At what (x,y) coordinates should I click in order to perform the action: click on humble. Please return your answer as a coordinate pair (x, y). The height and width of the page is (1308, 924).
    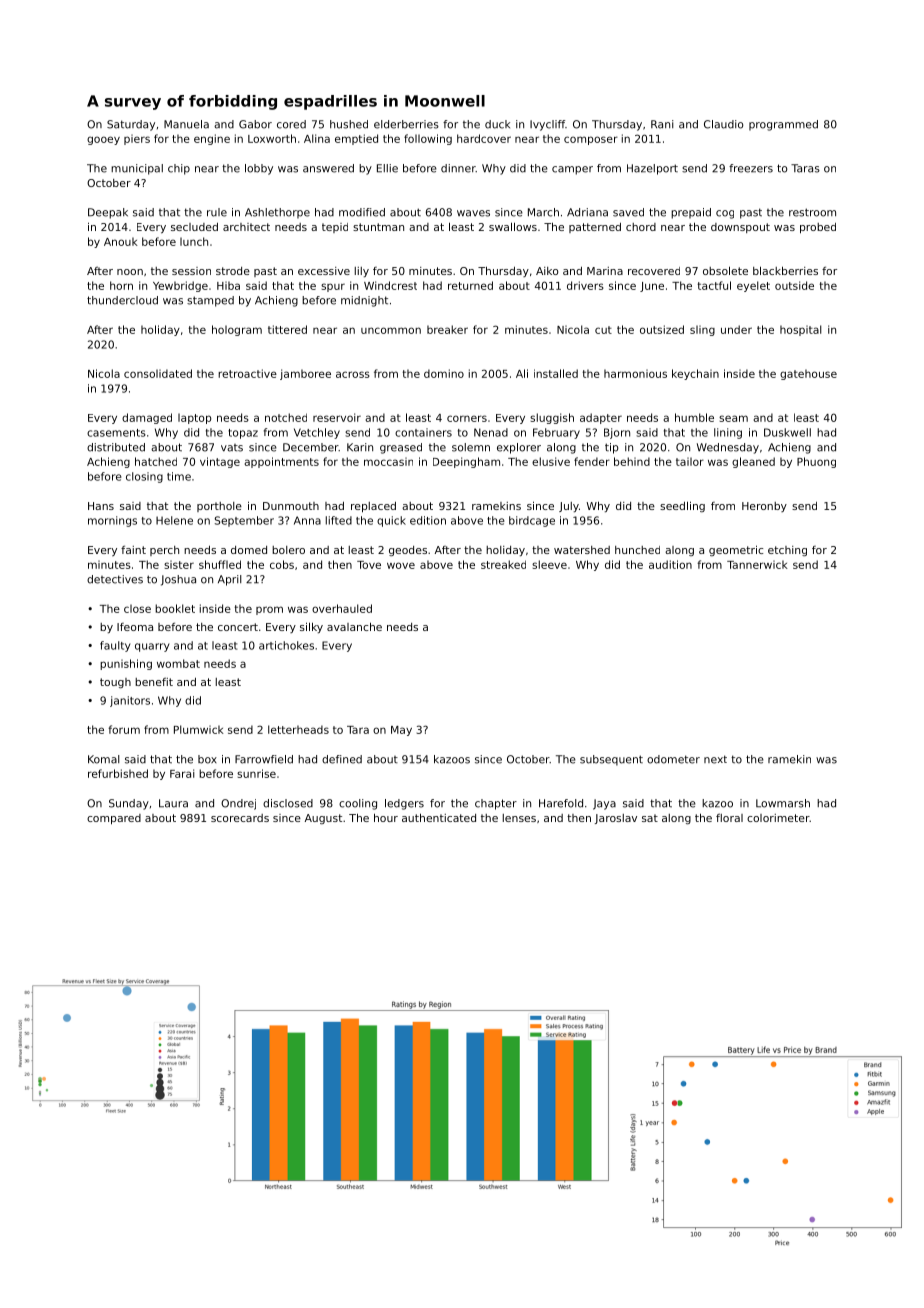
    Looking at the image, I should click on (694, 417).
